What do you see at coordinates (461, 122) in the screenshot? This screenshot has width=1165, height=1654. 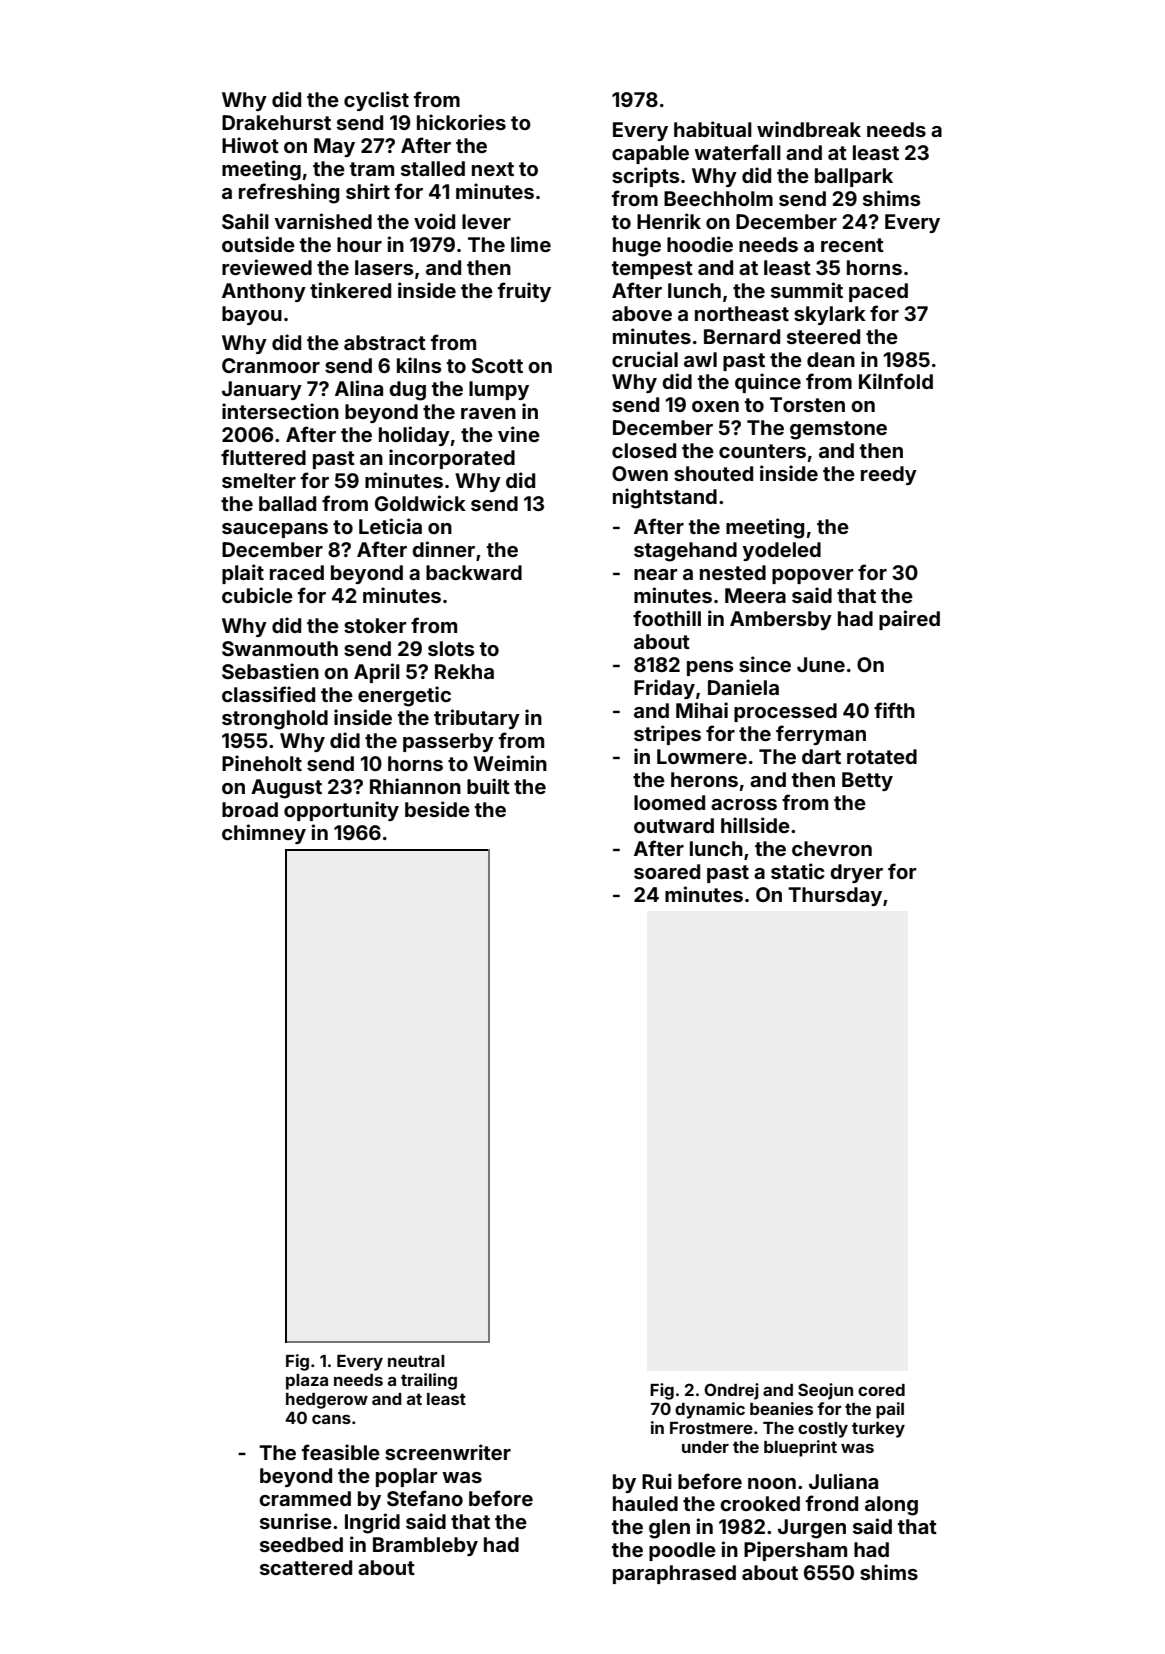 I see `hickories` at bounding box center [461, 122].
